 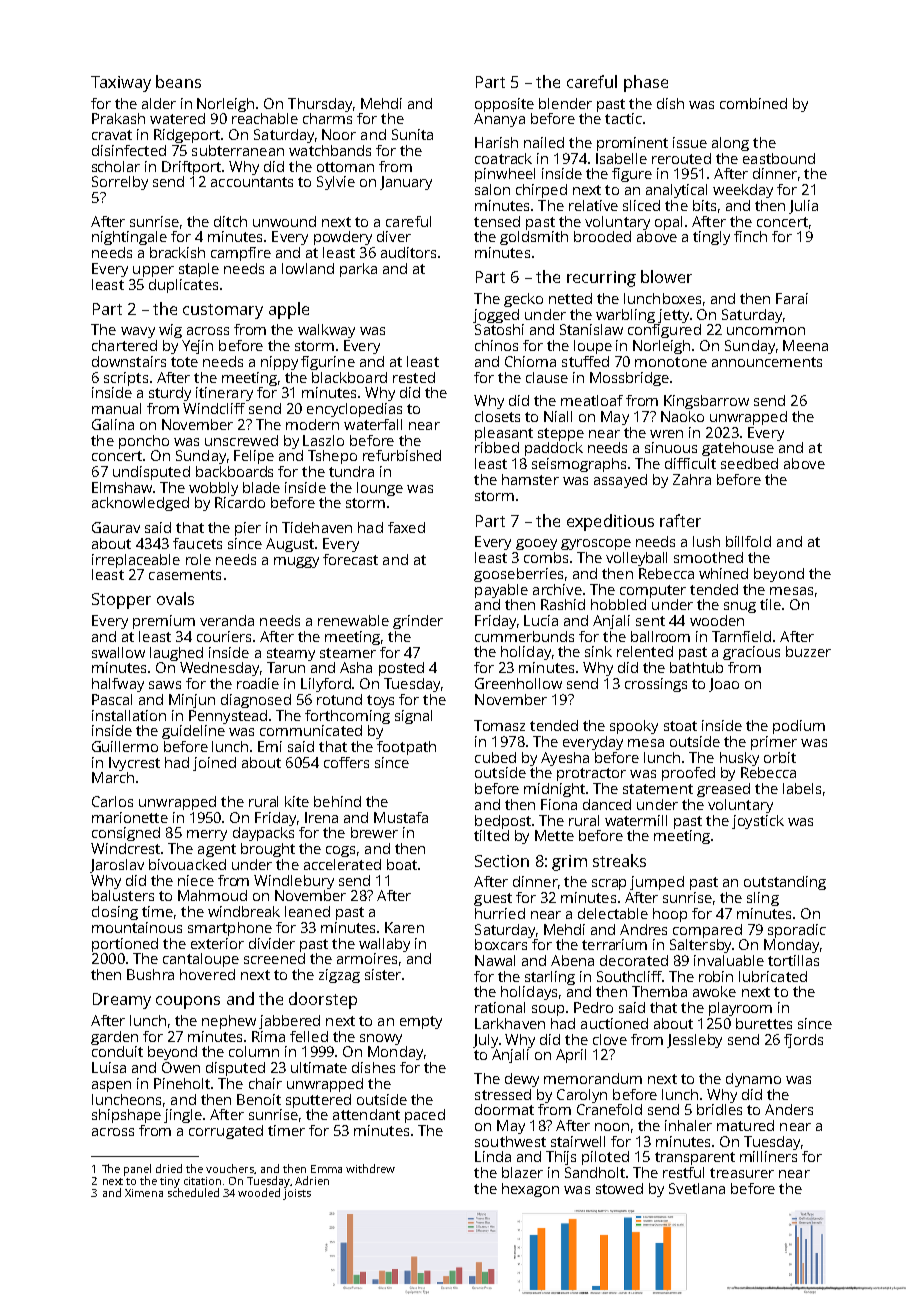 I want to click on seedbed, so click(x=749, y=463).
